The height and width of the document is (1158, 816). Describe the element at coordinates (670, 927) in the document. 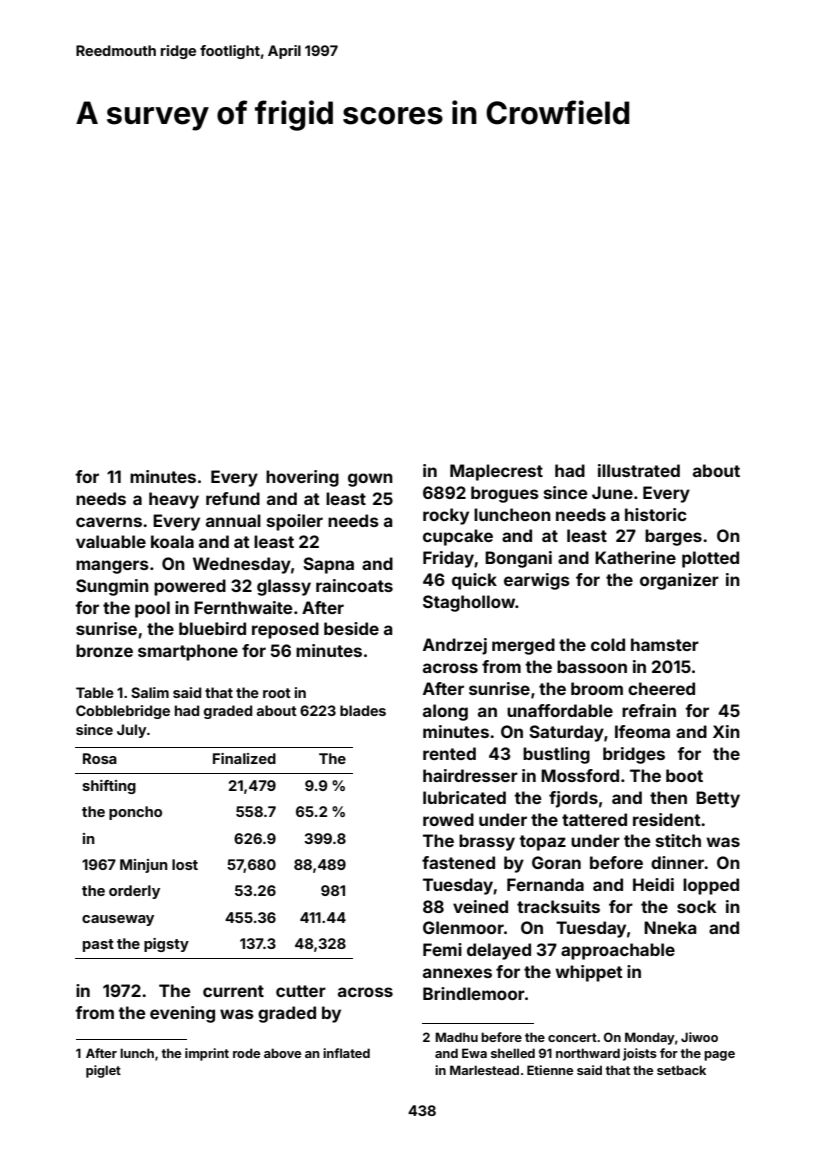

I see `Nneka` at that location.
